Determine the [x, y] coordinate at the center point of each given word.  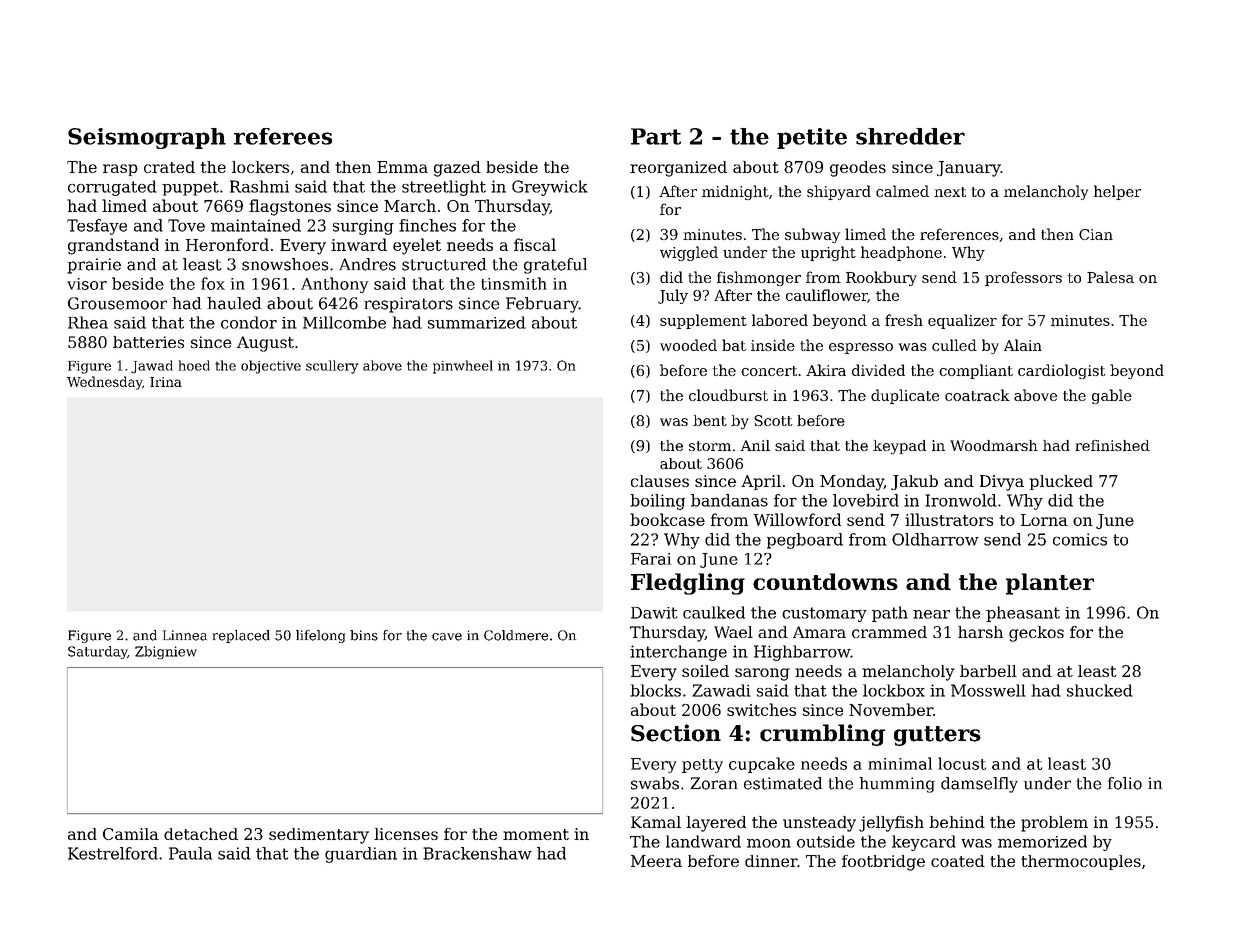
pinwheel [463, 367]
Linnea [185, 635]
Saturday [97, 652]
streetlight [444, 188]
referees [283, 136]
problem [1054, 824]
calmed [902, 191]
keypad [899, 447]
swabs [655, 783]
